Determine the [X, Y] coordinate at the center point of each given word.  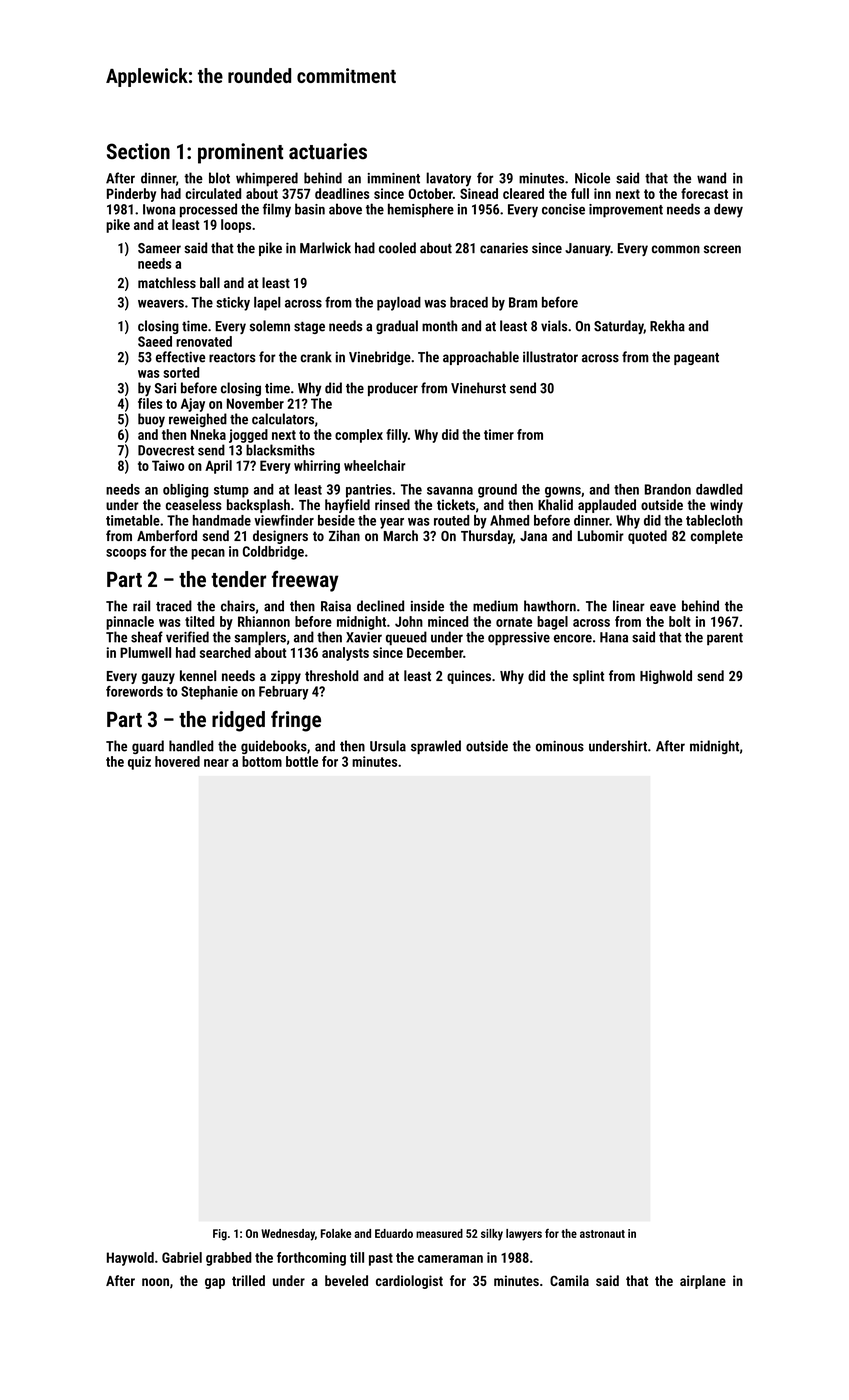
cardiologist [409, 1282]
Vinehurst [478, 388]
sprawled [436, 747]
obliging [185, 491]
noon [155, 1282]
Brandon [668, 489]
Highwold [666, 677]
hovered [177, 761]
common [676, 249]
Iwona [159, 209]
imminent [394, 178]
